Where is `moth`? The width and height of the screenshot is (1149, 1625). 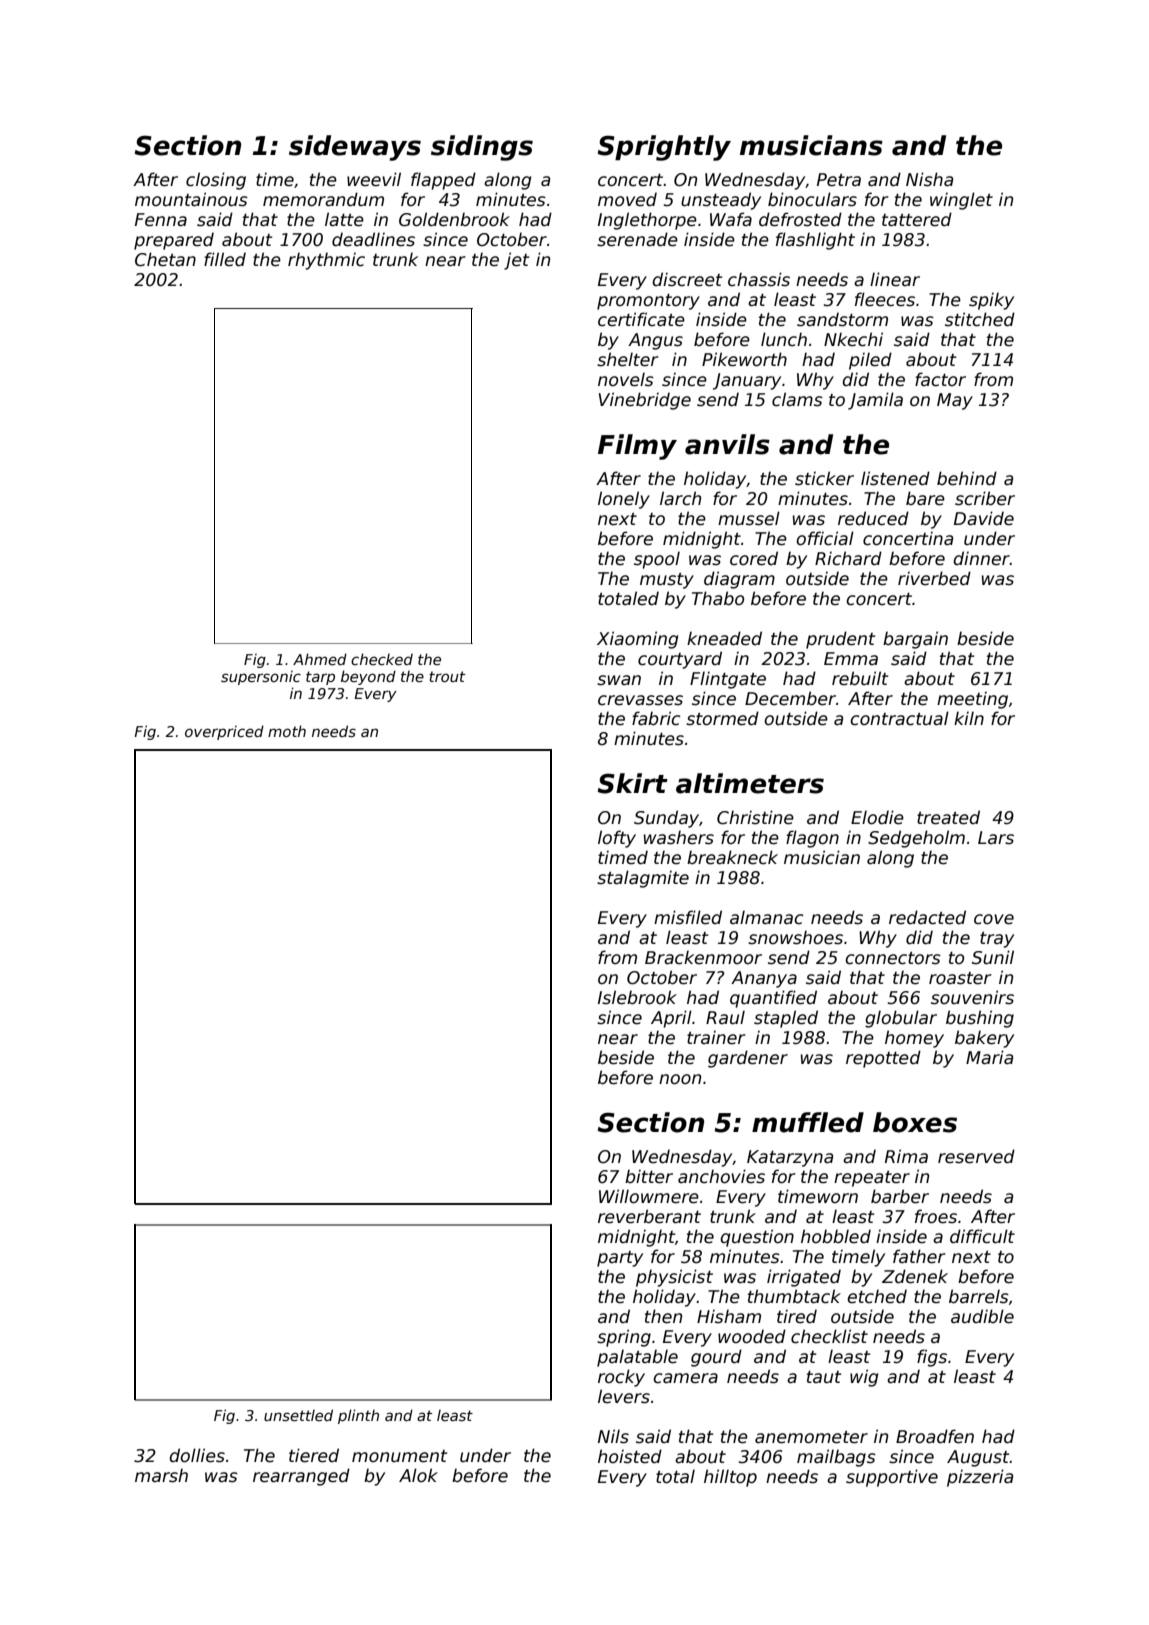 moth is located at coordinates (287, 731).
